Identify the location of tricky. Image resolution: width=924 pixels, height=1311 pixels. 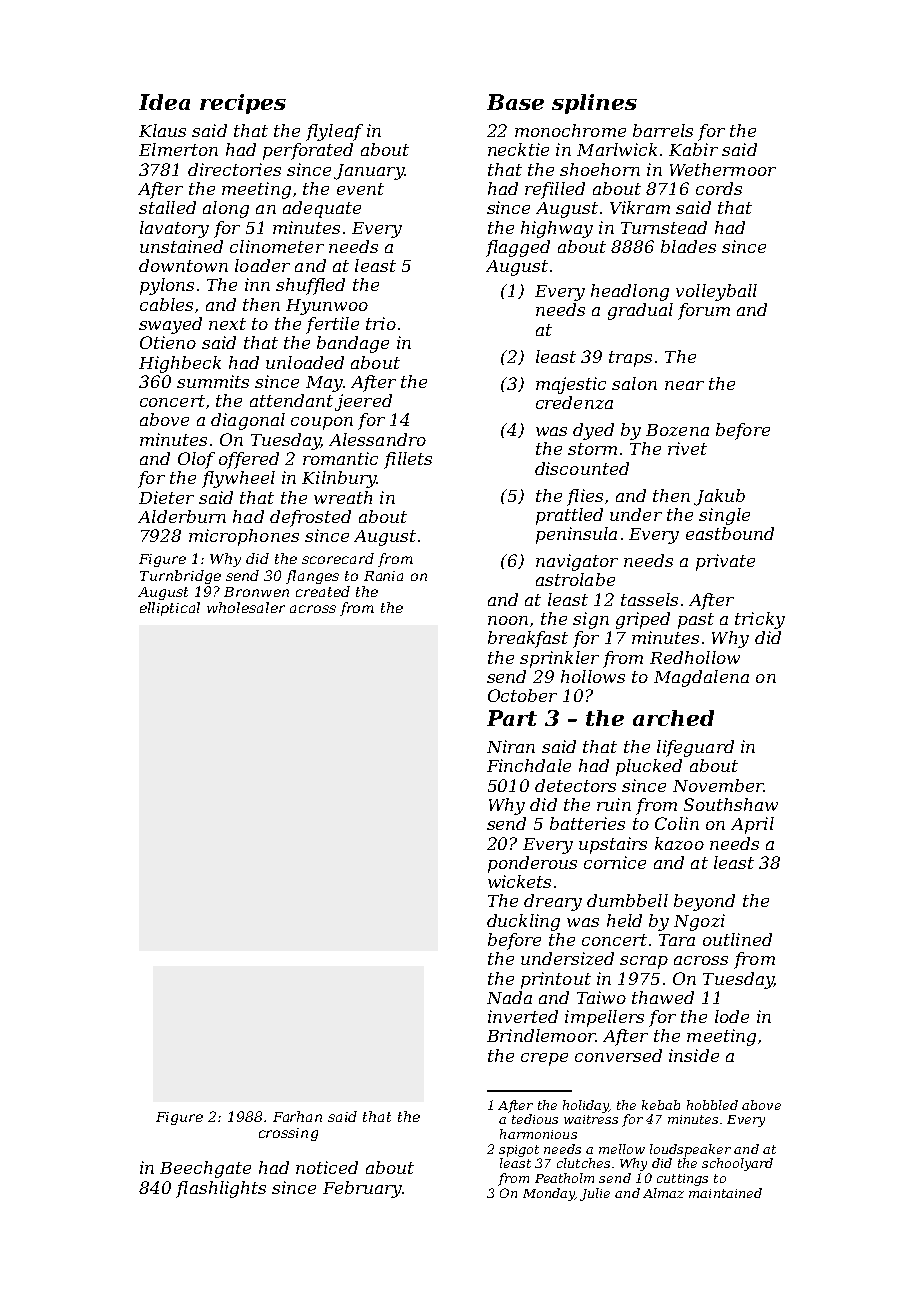
(760, 620).
